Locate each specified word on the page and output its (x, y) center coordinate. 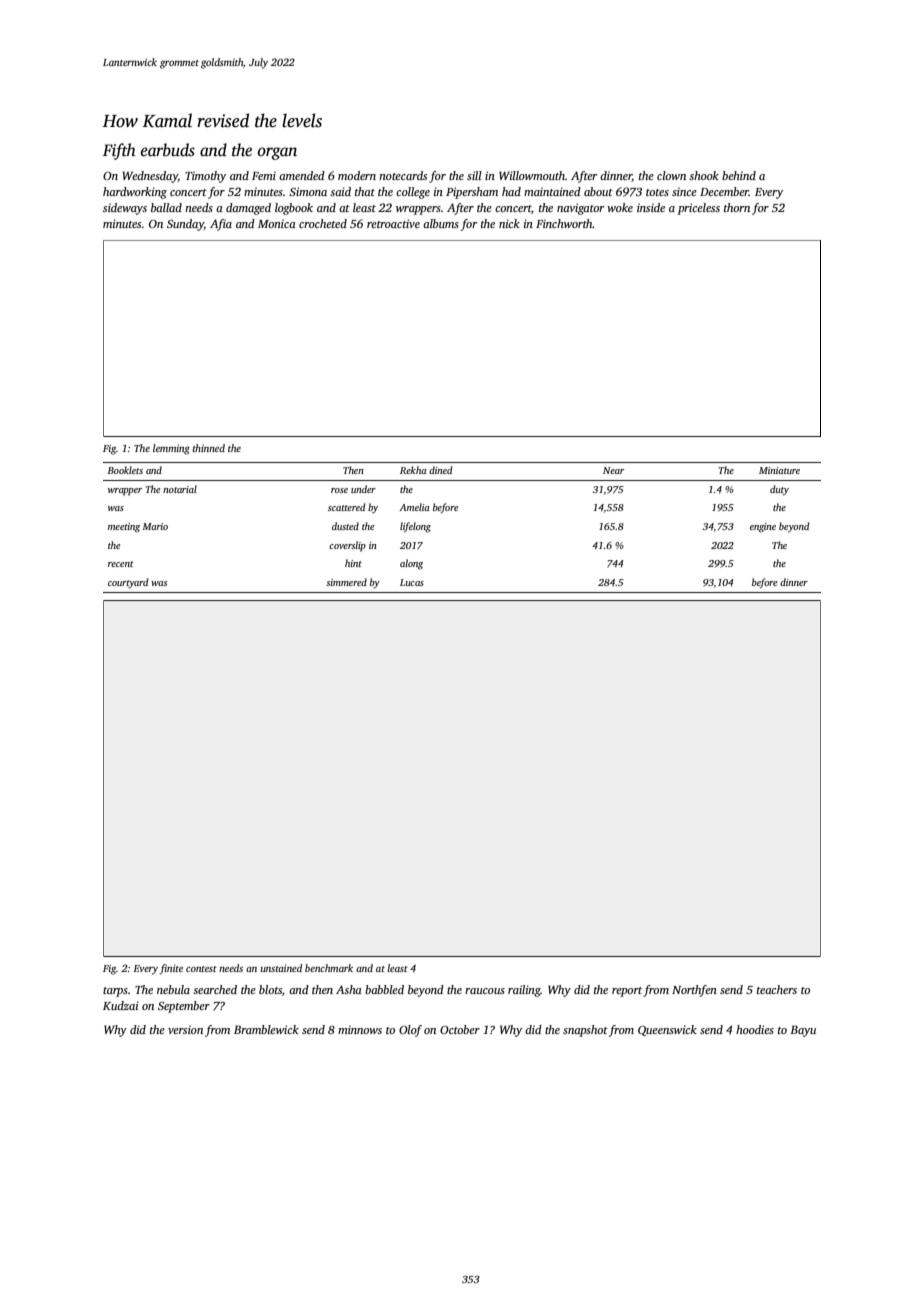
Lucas (412, 582)
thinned (209, 448)
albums (441, 223)
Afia (221, 225)
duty (779, 490)
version (185, 1029)
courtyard (128, 583)
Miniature (779, 470)
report (627, 992)
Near (613, 470)
